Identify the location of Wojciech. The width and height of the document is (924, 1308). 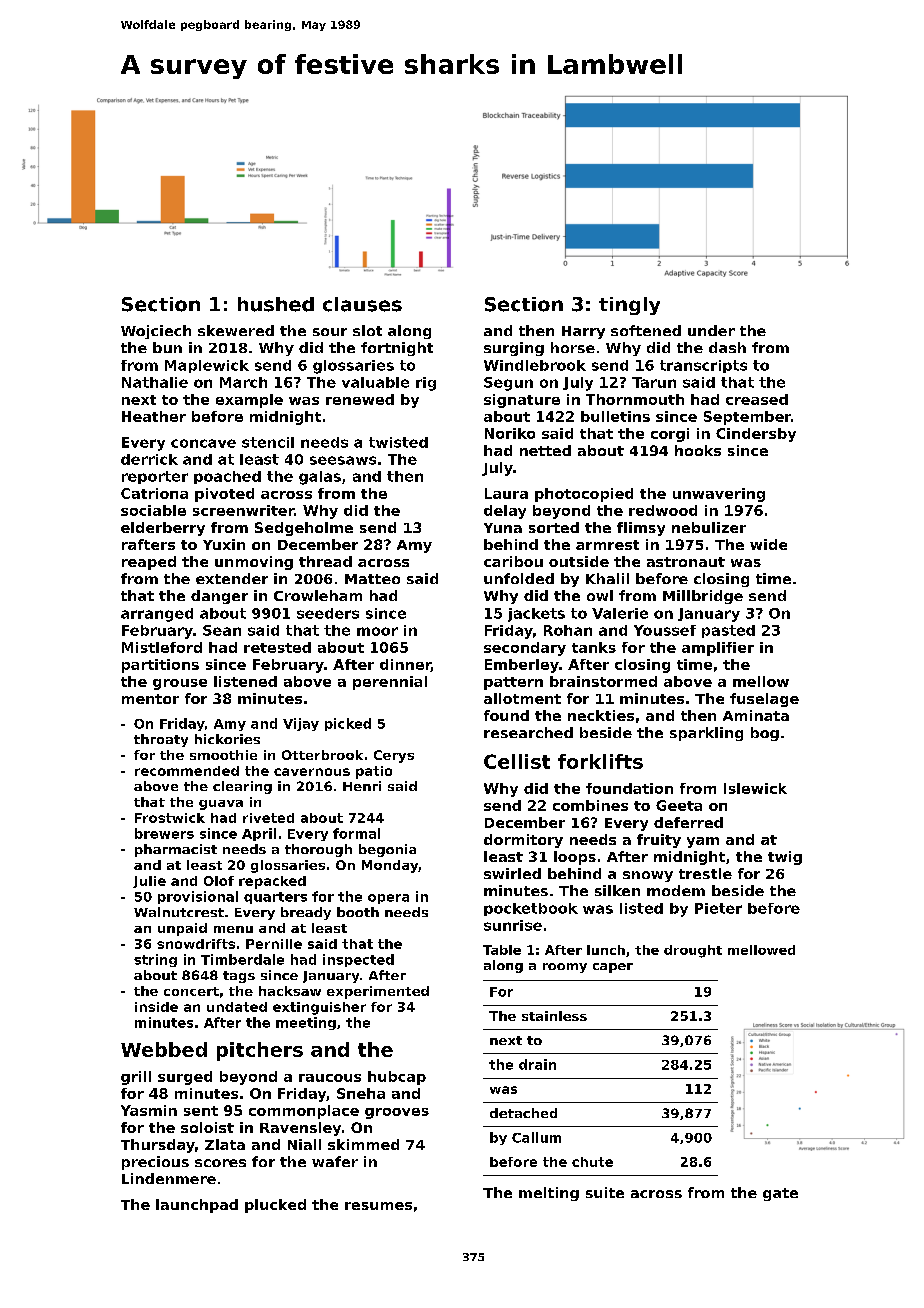
(156, 332).
